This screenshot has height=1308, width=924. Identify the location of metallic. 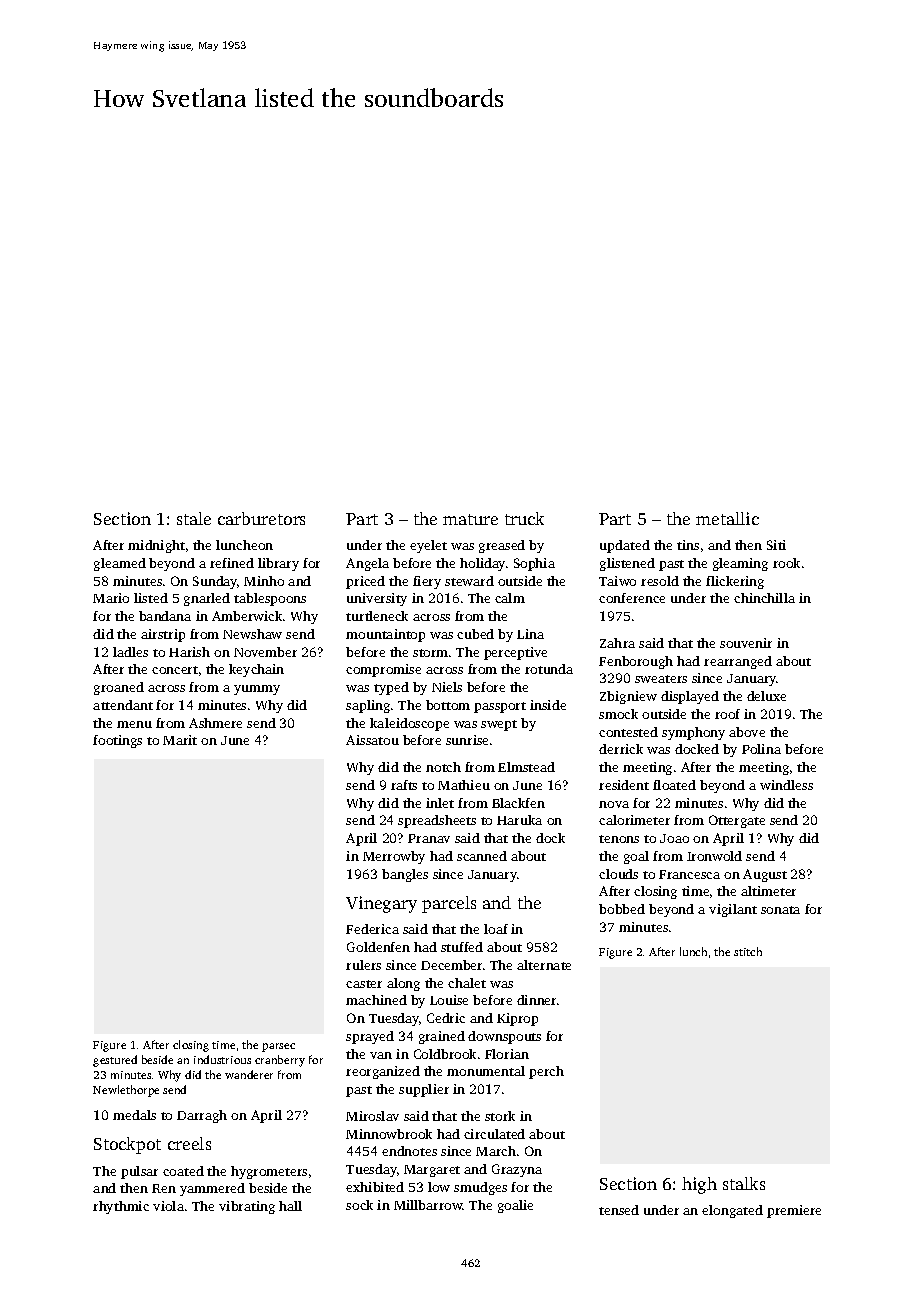
(727, 518).
